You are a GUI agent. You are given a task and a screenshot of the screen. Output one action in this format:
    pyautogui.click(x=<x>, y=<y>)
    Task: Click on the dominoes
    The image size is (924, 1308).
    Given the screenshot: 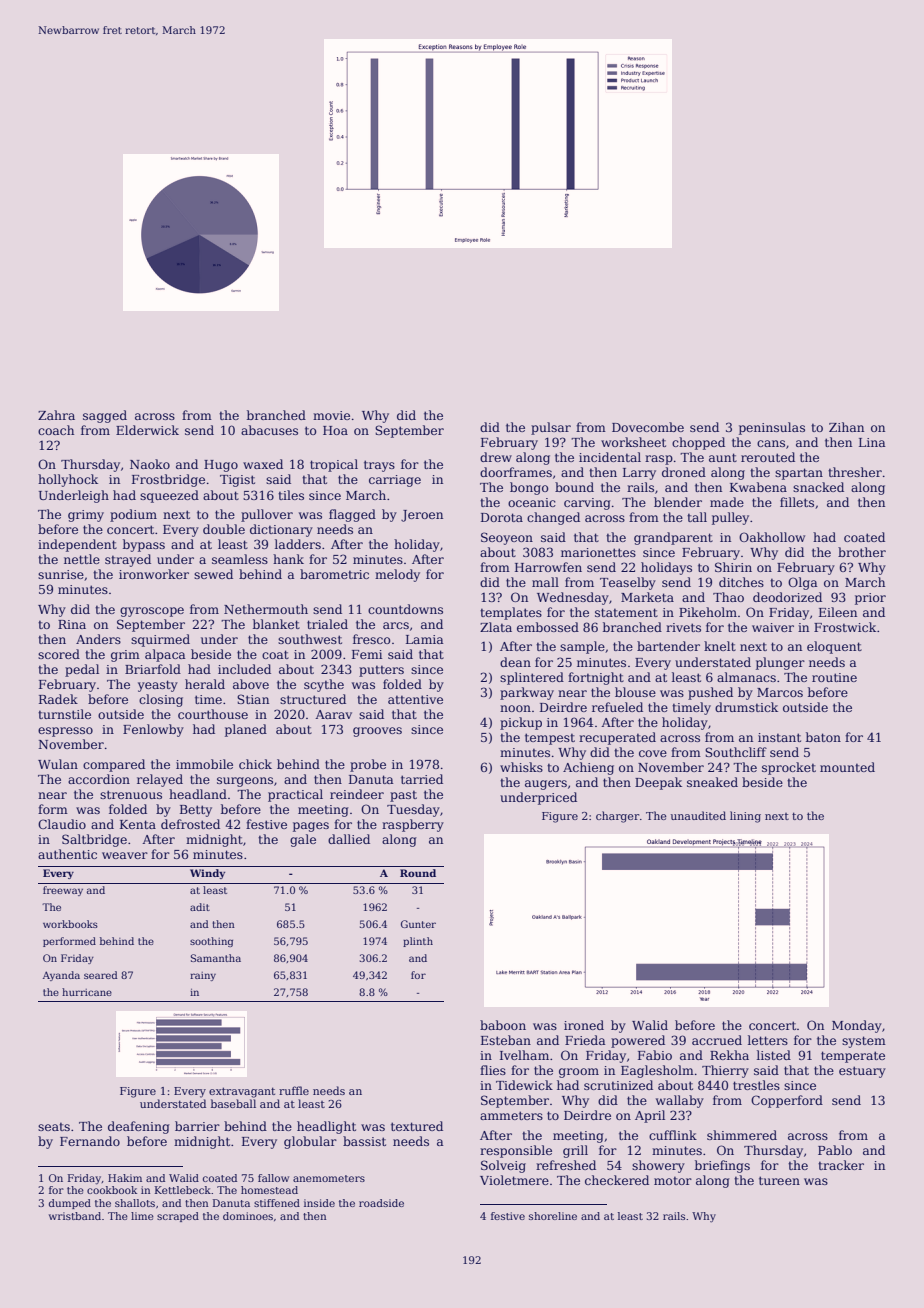 What is the action you would take?
    pyautogui.click(x=248, y=1216)
